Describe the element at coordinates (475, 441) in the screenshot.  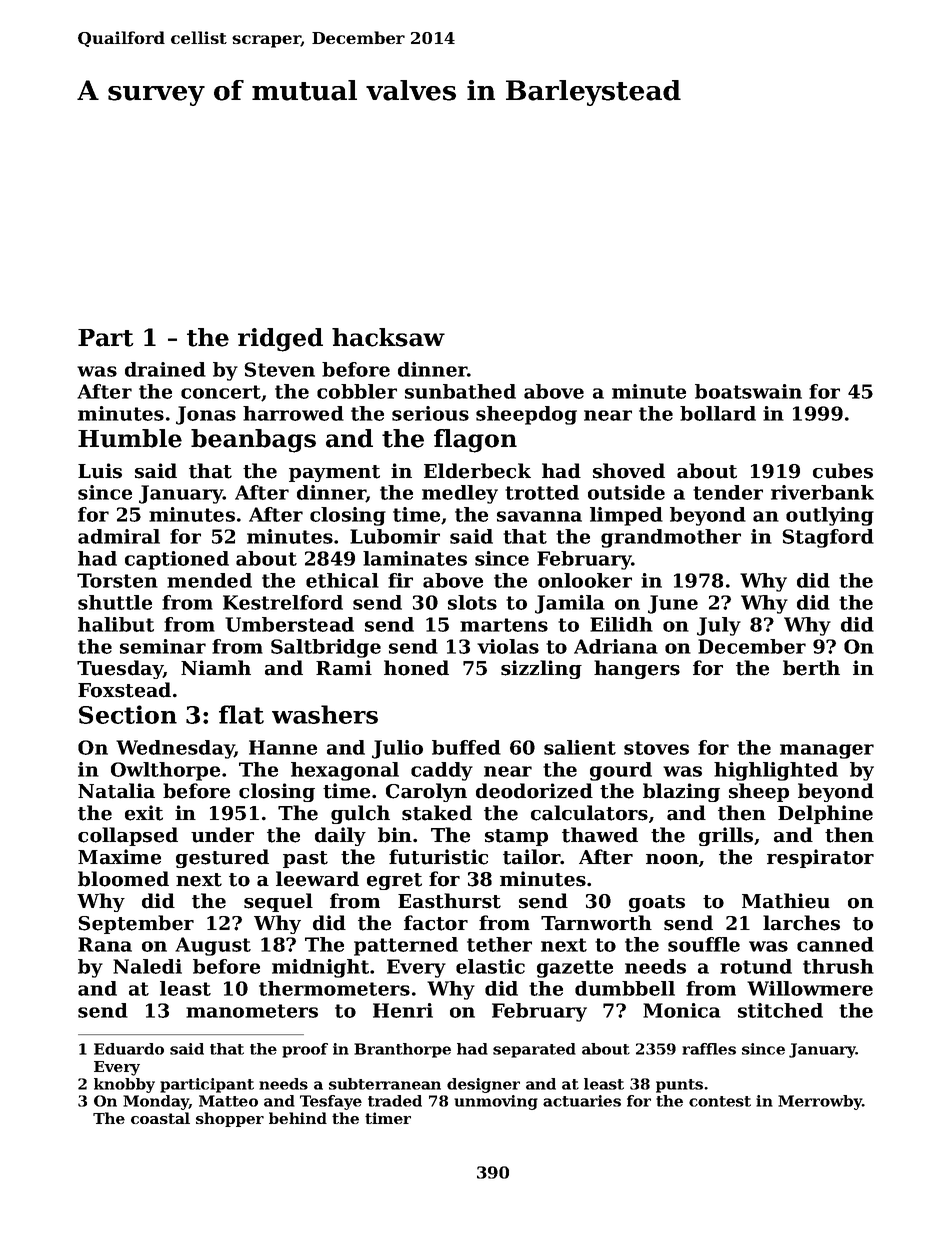
I see `flagon` at that location.
